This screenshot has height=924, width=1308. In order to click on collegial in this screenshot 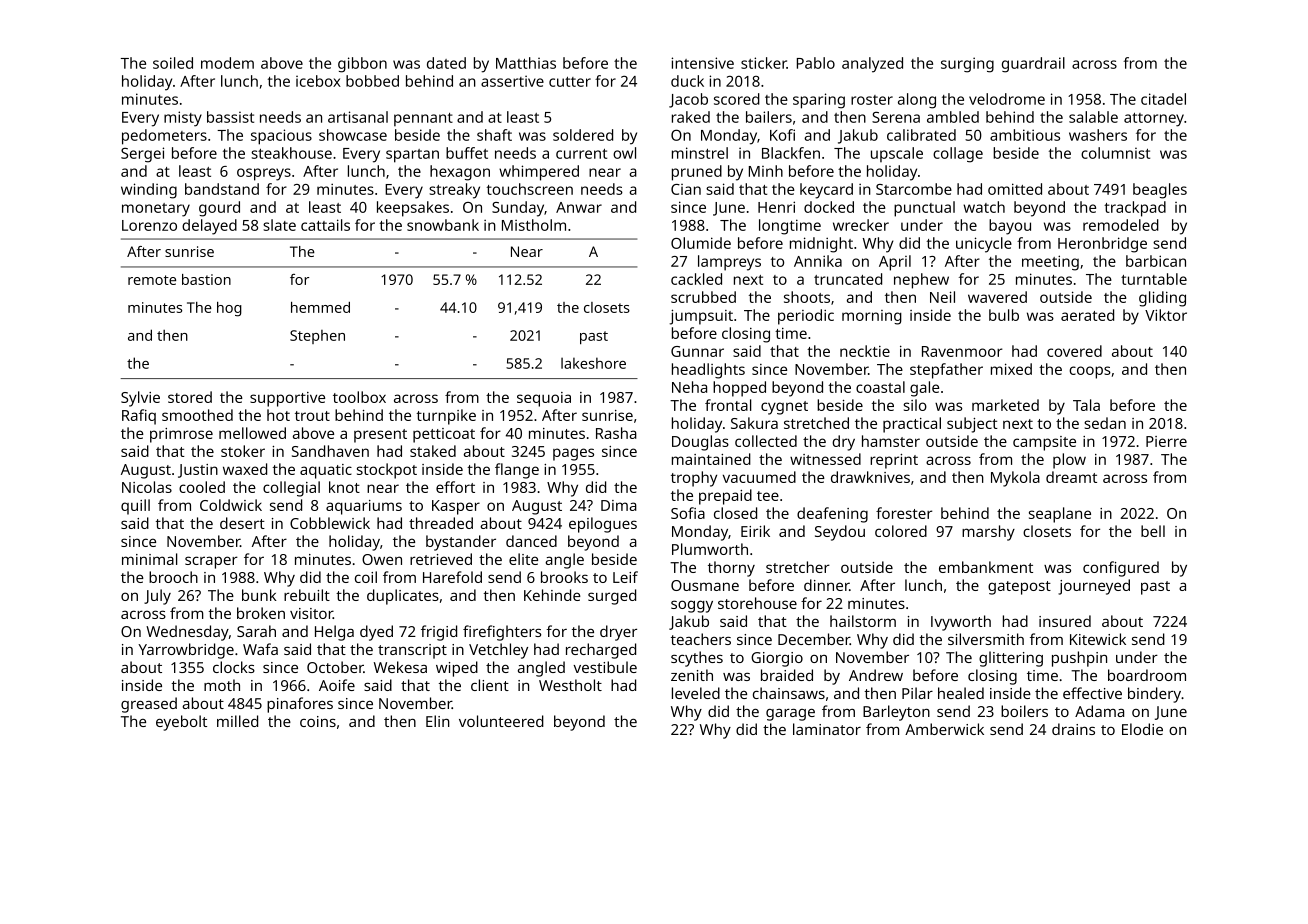, I will do `click(291, 489)`.
